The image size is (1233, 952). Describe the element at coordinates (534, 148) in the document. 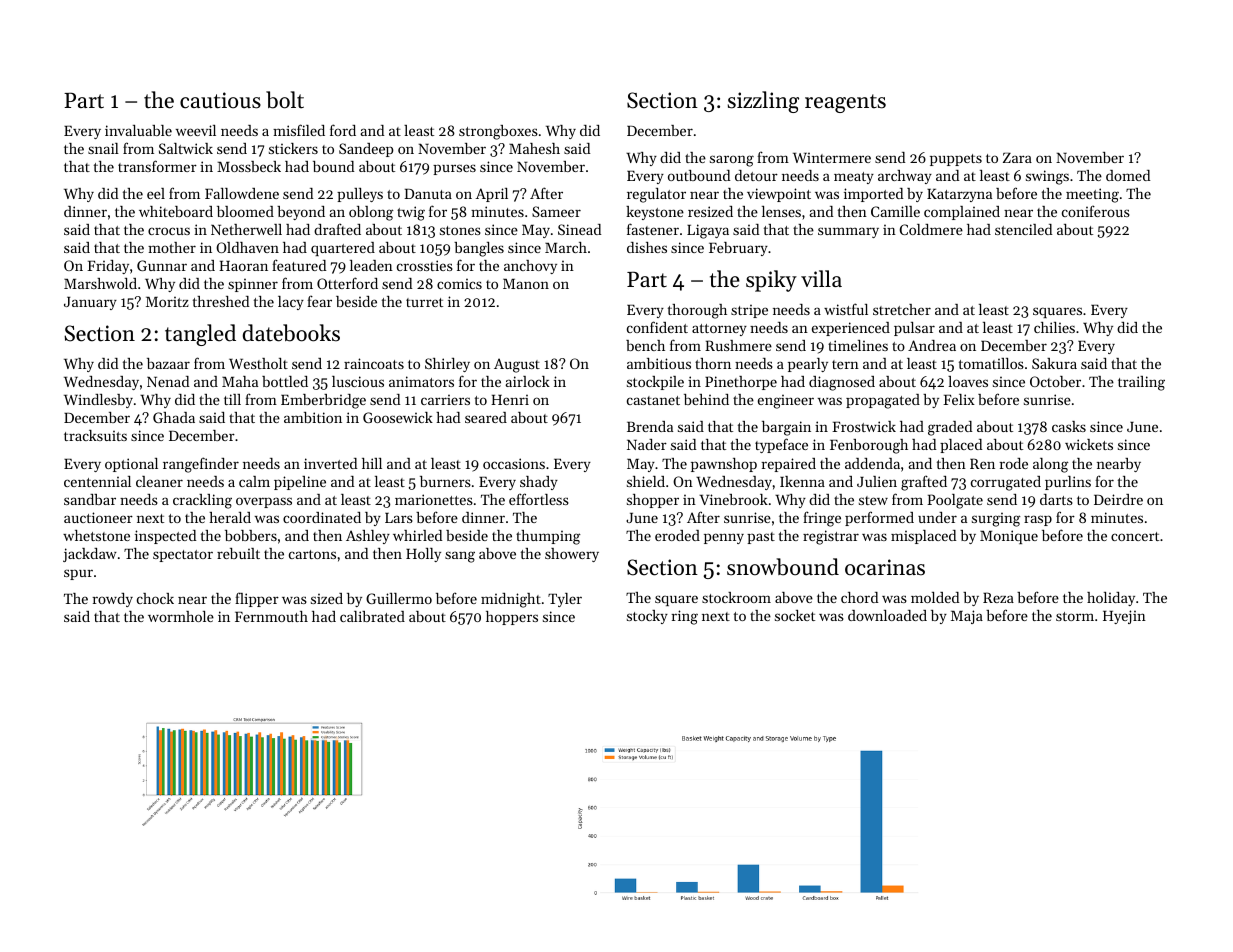

I see `Mahesh` at that location.
